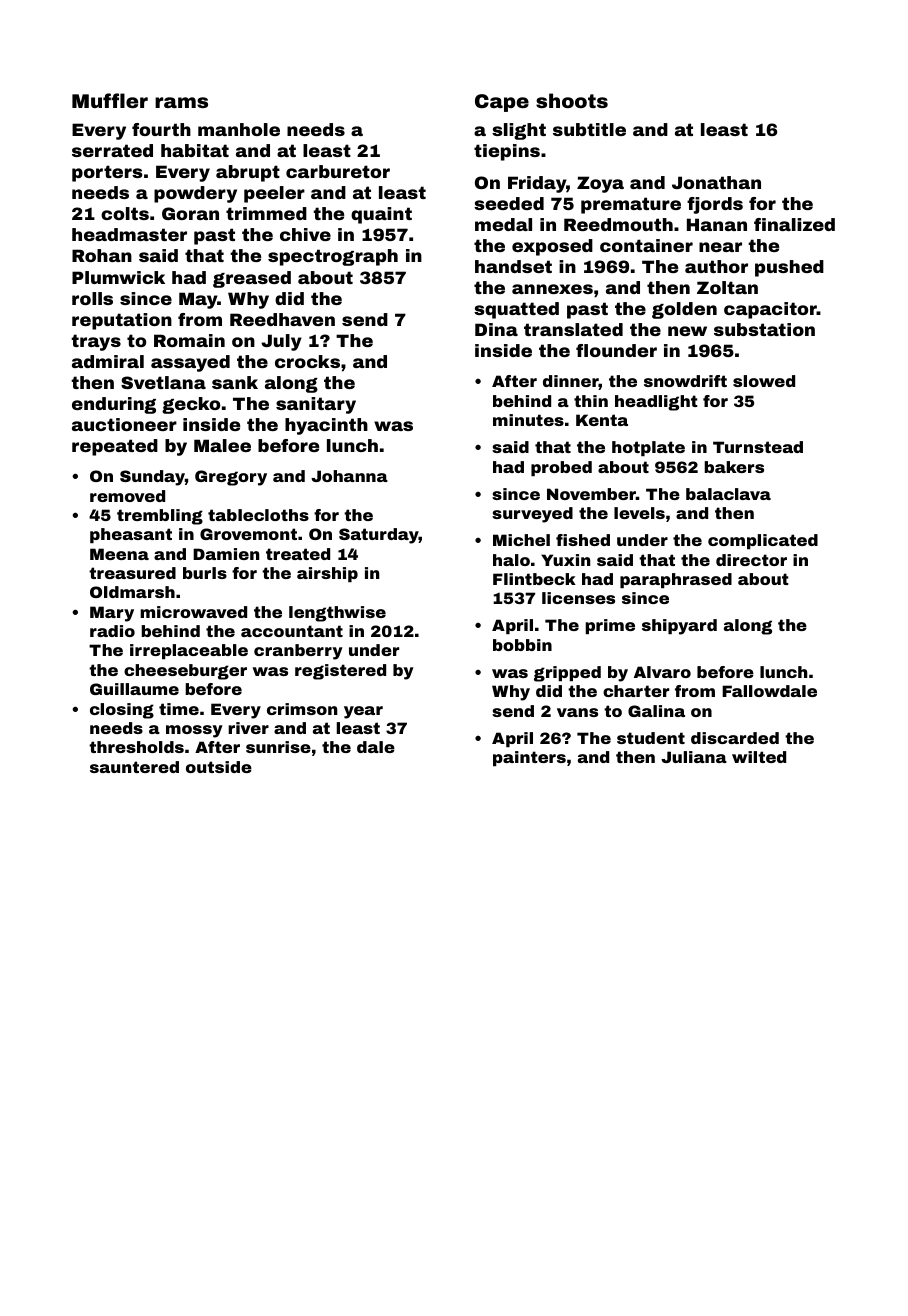 This screenshot has height=1316, width=908. I want to click on registered, so click(340, 672).
